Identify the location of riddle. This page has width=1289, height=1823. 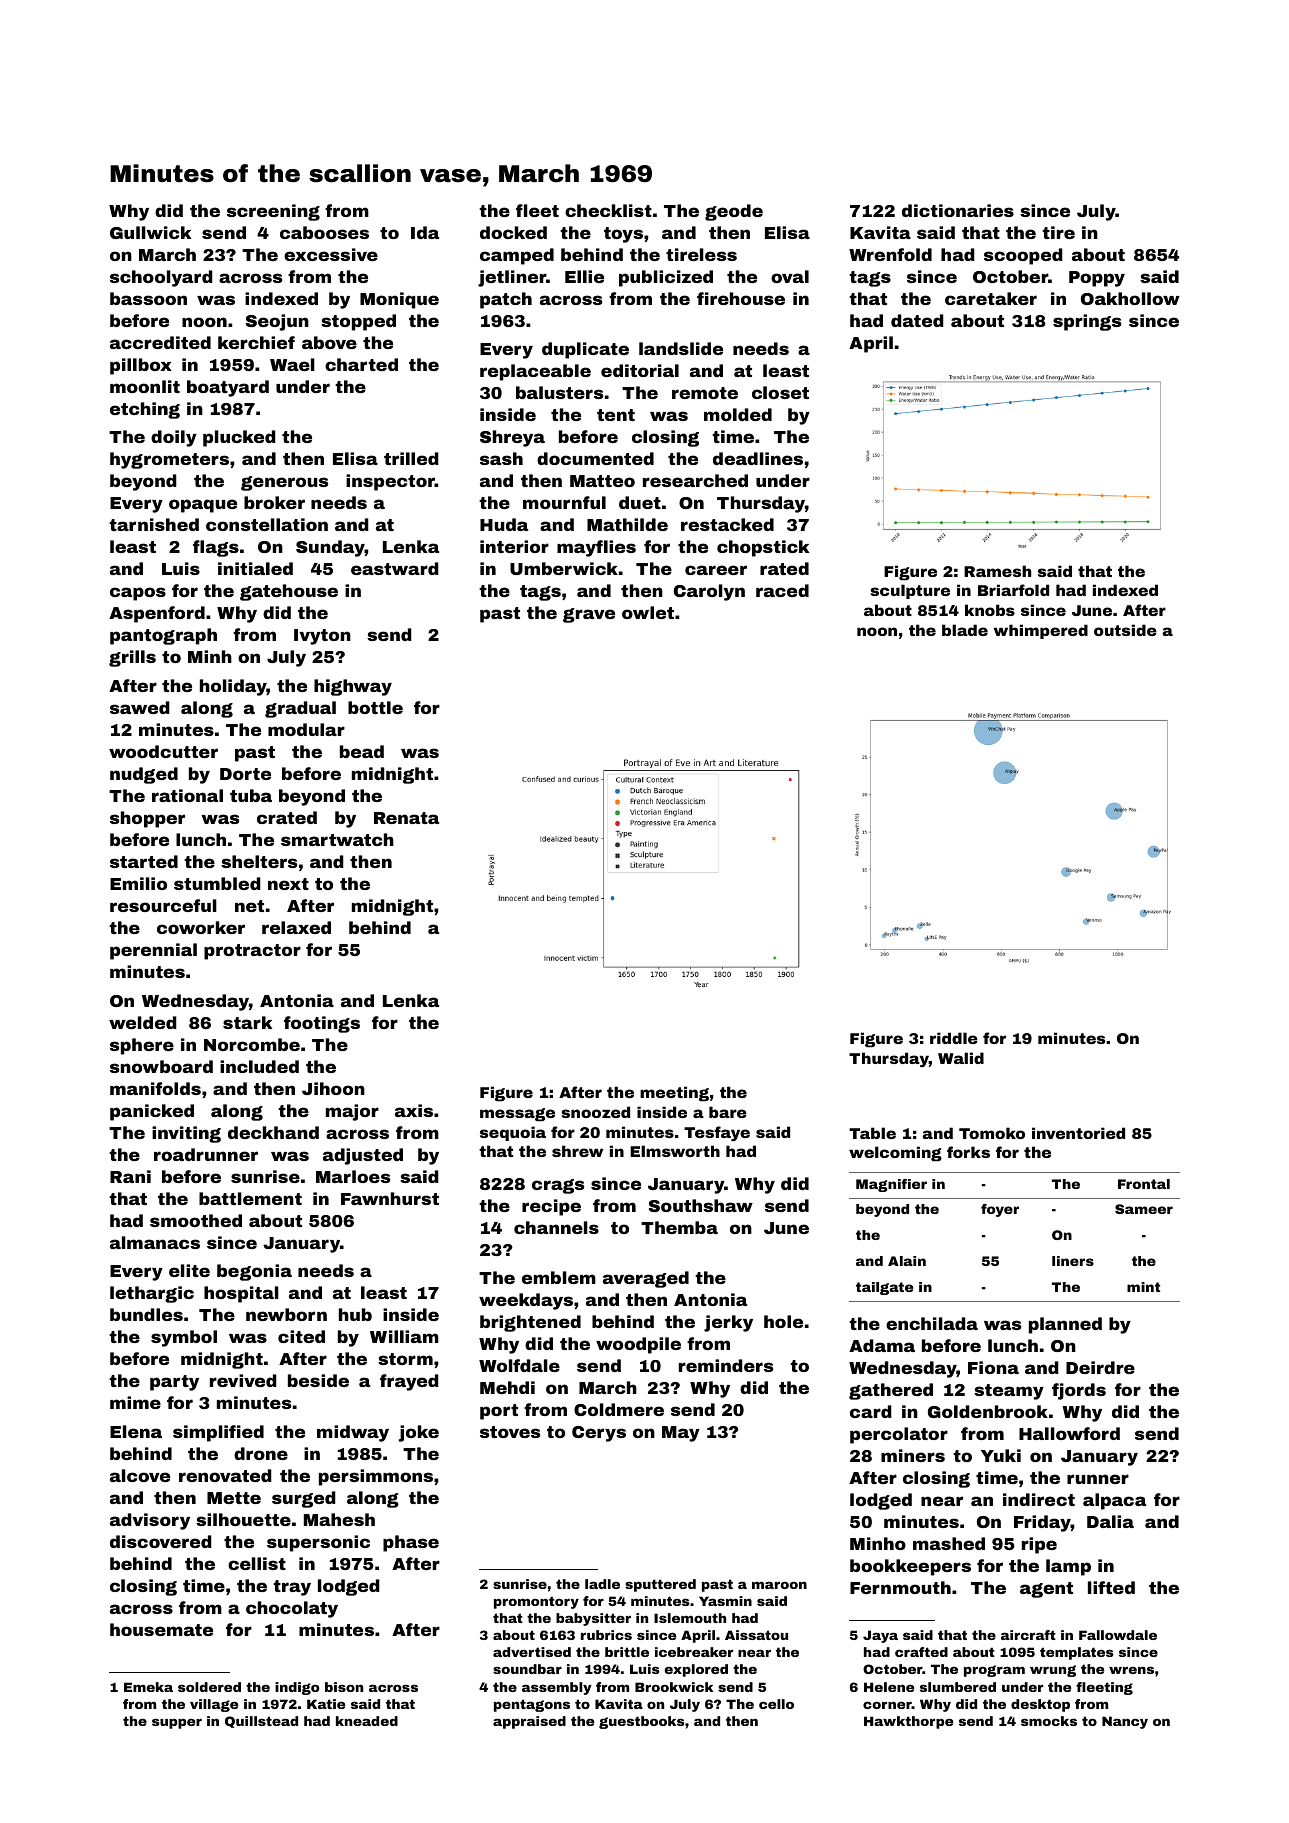
(954, 1038).
